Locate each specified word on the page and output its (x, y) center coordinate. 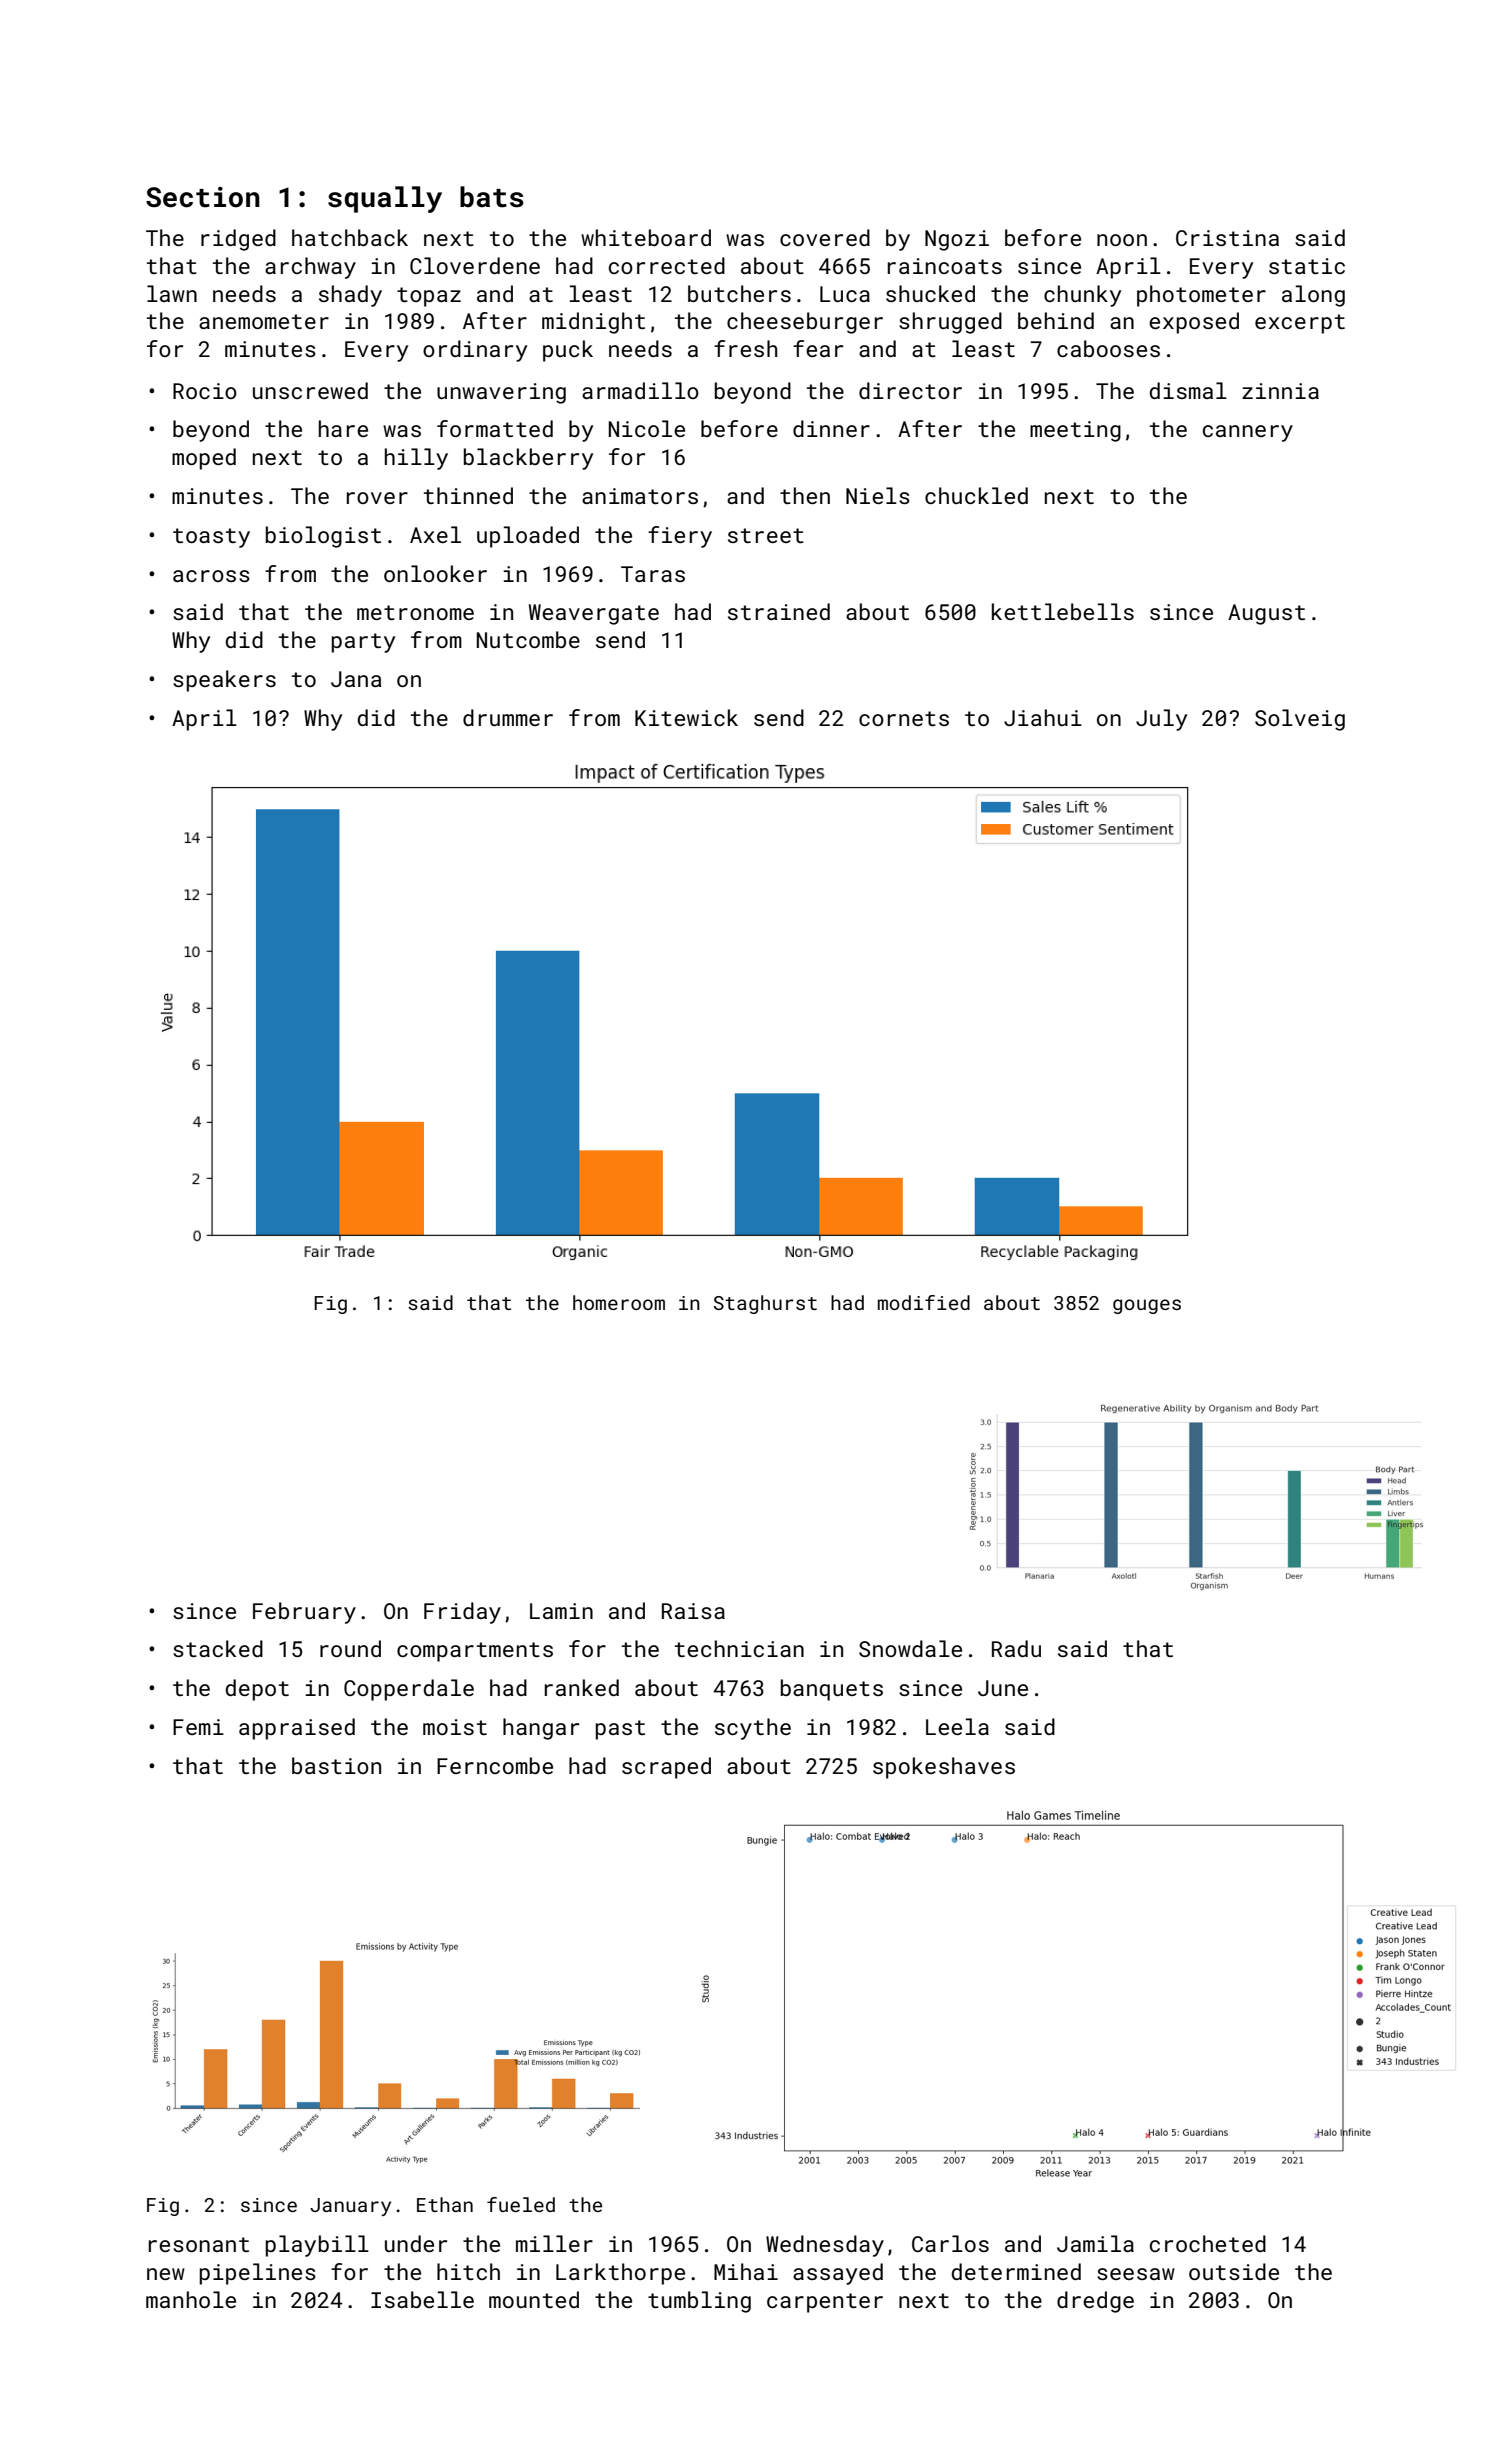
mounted (534, 2299)
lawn (172, 293)
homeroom (619, 1302)
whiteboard (646, 237)
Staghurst (765, 1304)
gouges (1147, 1306)
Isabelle (422, 2299)
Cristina (1227, 238)
